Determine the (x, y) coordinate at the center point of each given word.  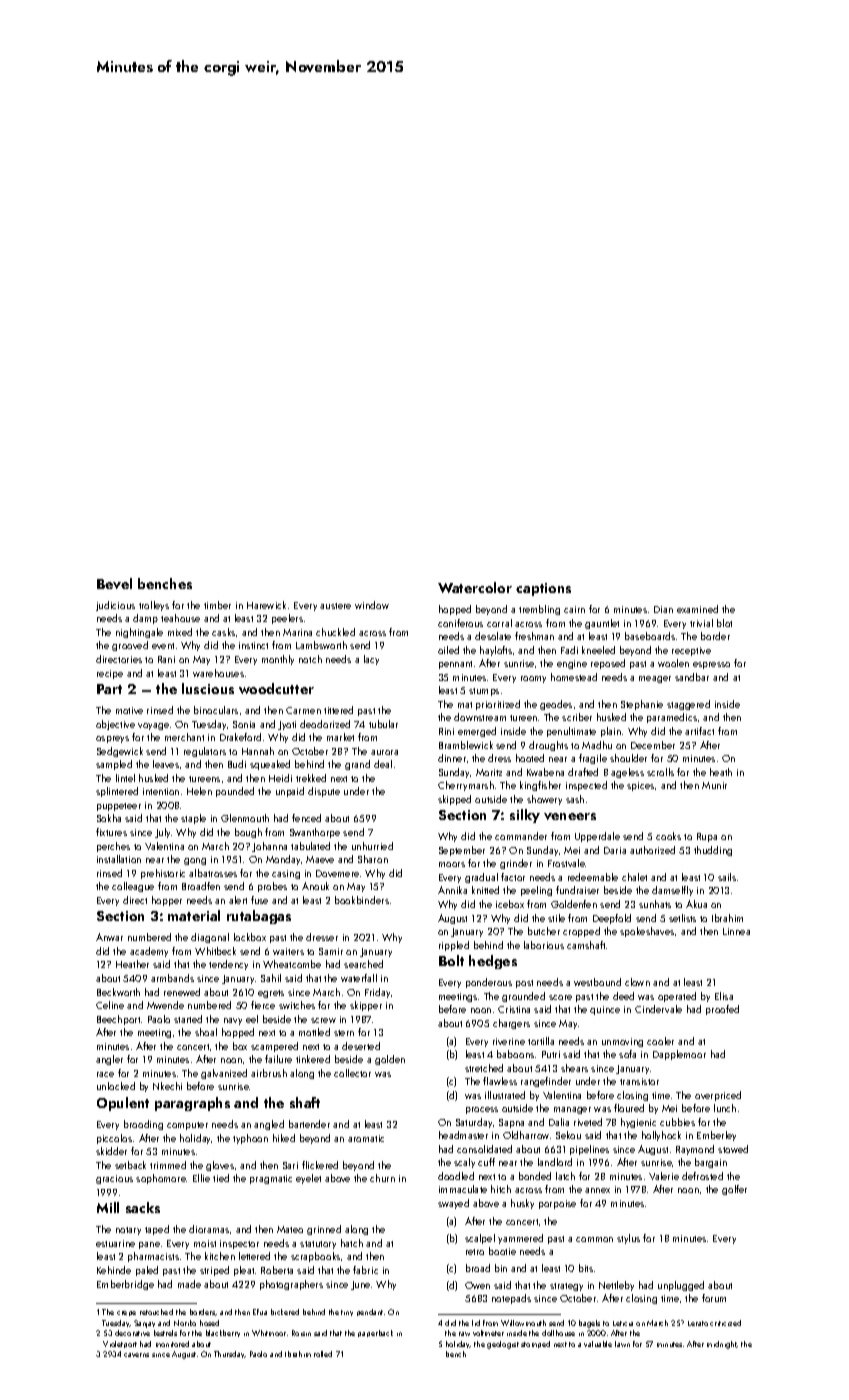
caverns (136, 1355)
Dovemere (337, 873)
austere (335, 606)
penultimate (571, 732)
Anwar (109, 937)
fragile (593, 759)
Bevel (114, 583)
